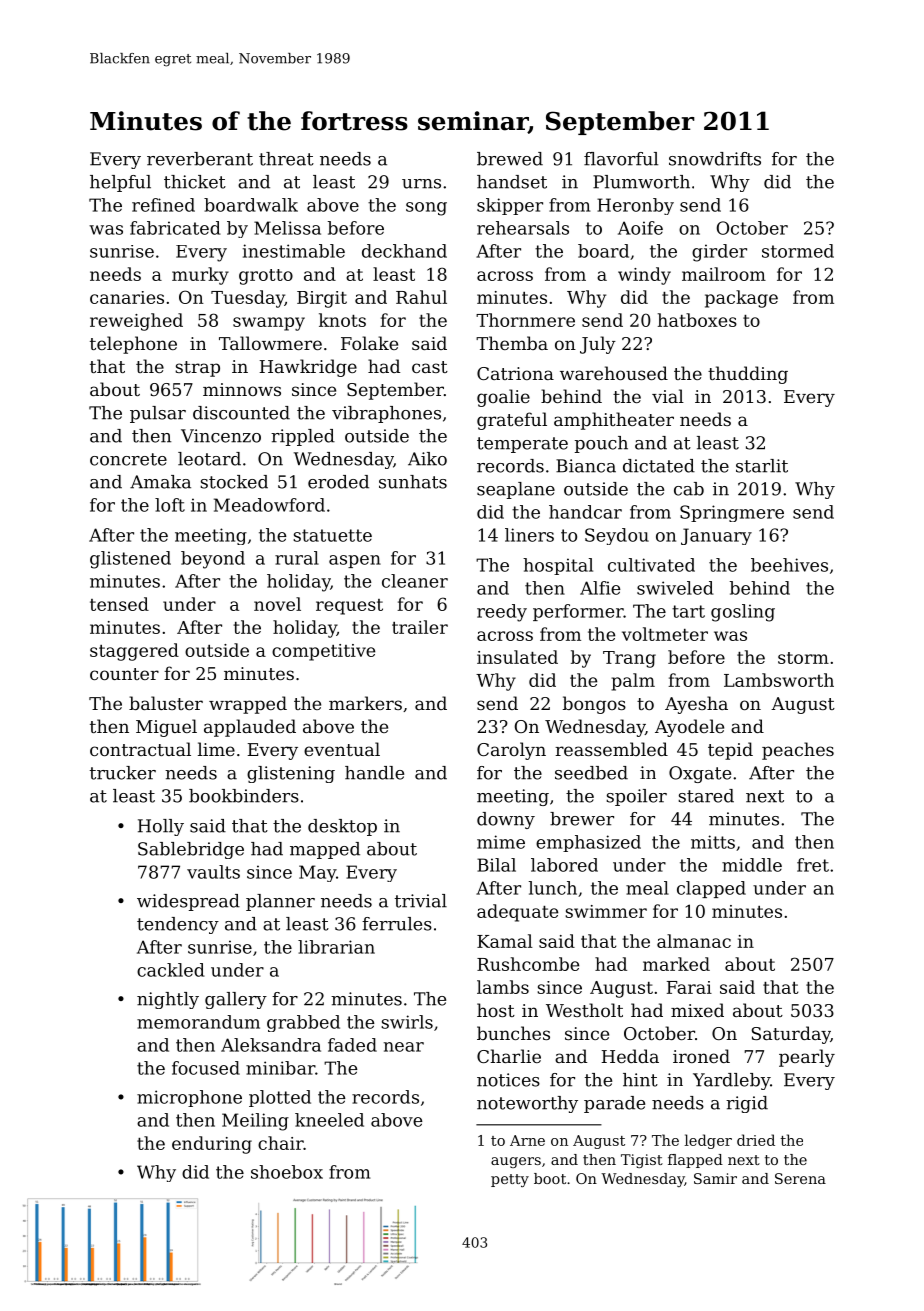 The width and height of the document is (924, 1311). I want to click on snowdrifts, so click(715, 159).
